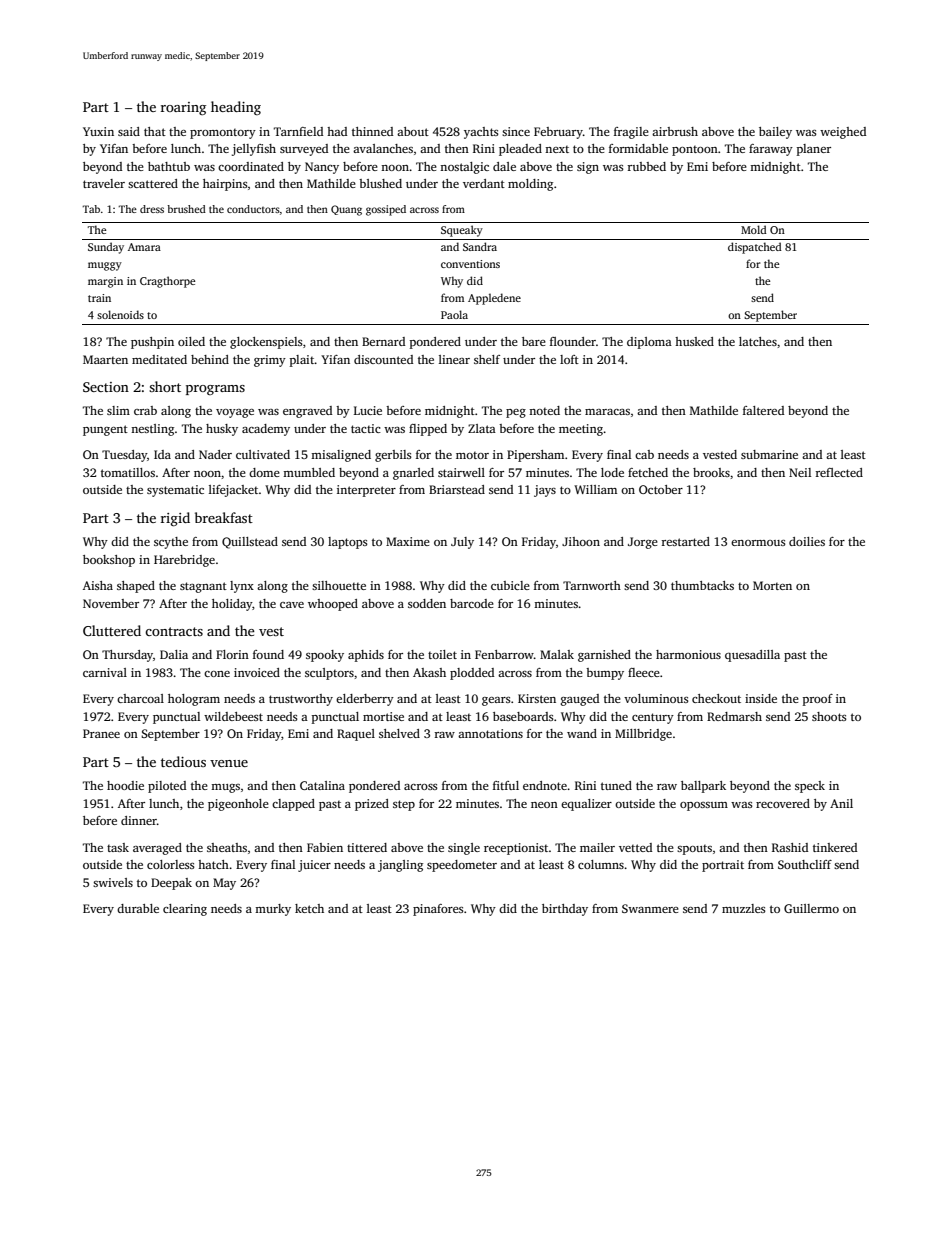  Describe the element at coordinates (427, 603) in the page. I see `sodden` at that location.
